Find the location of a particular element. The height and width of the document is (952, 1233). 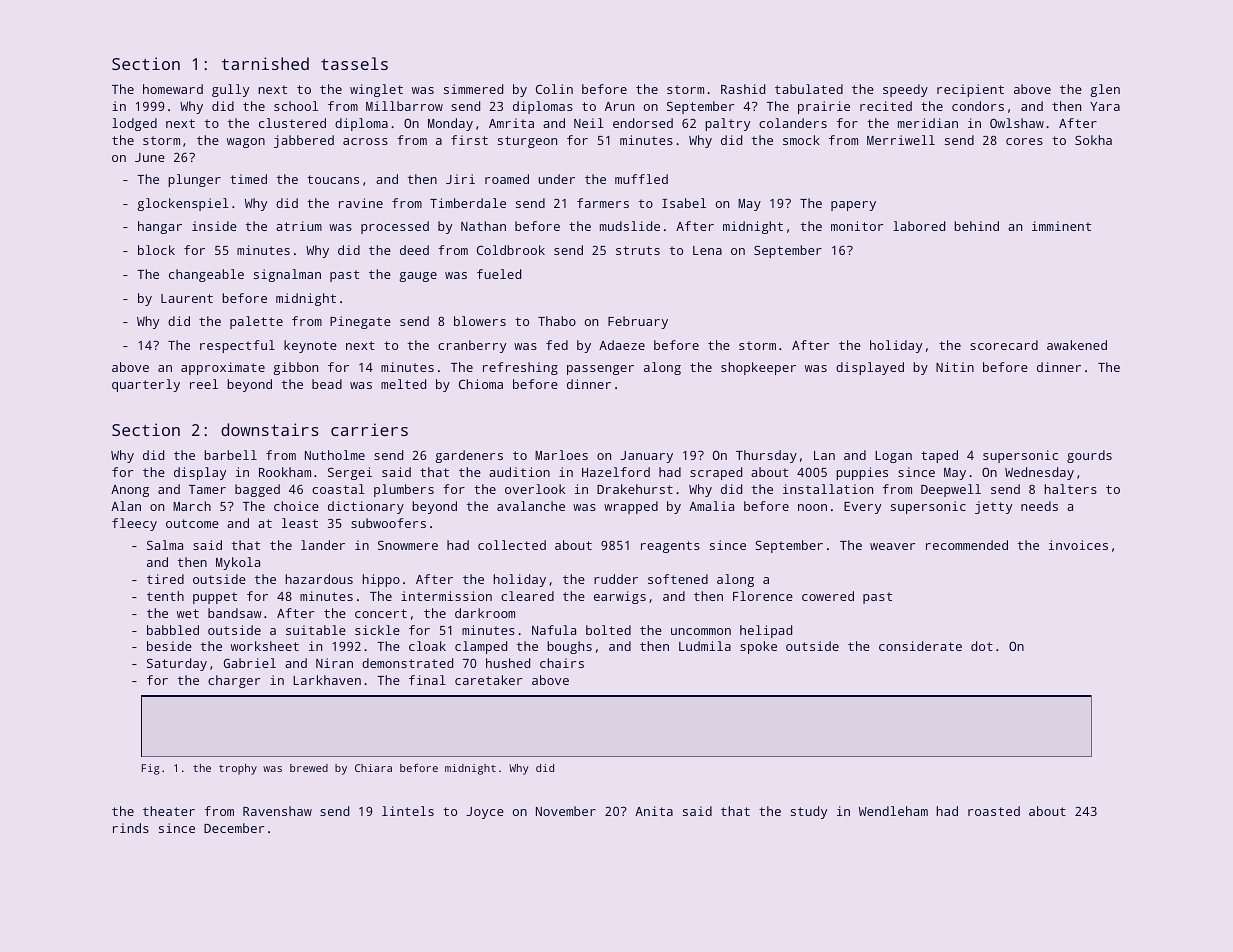

tabulated is located at coordinates (809, 89).
